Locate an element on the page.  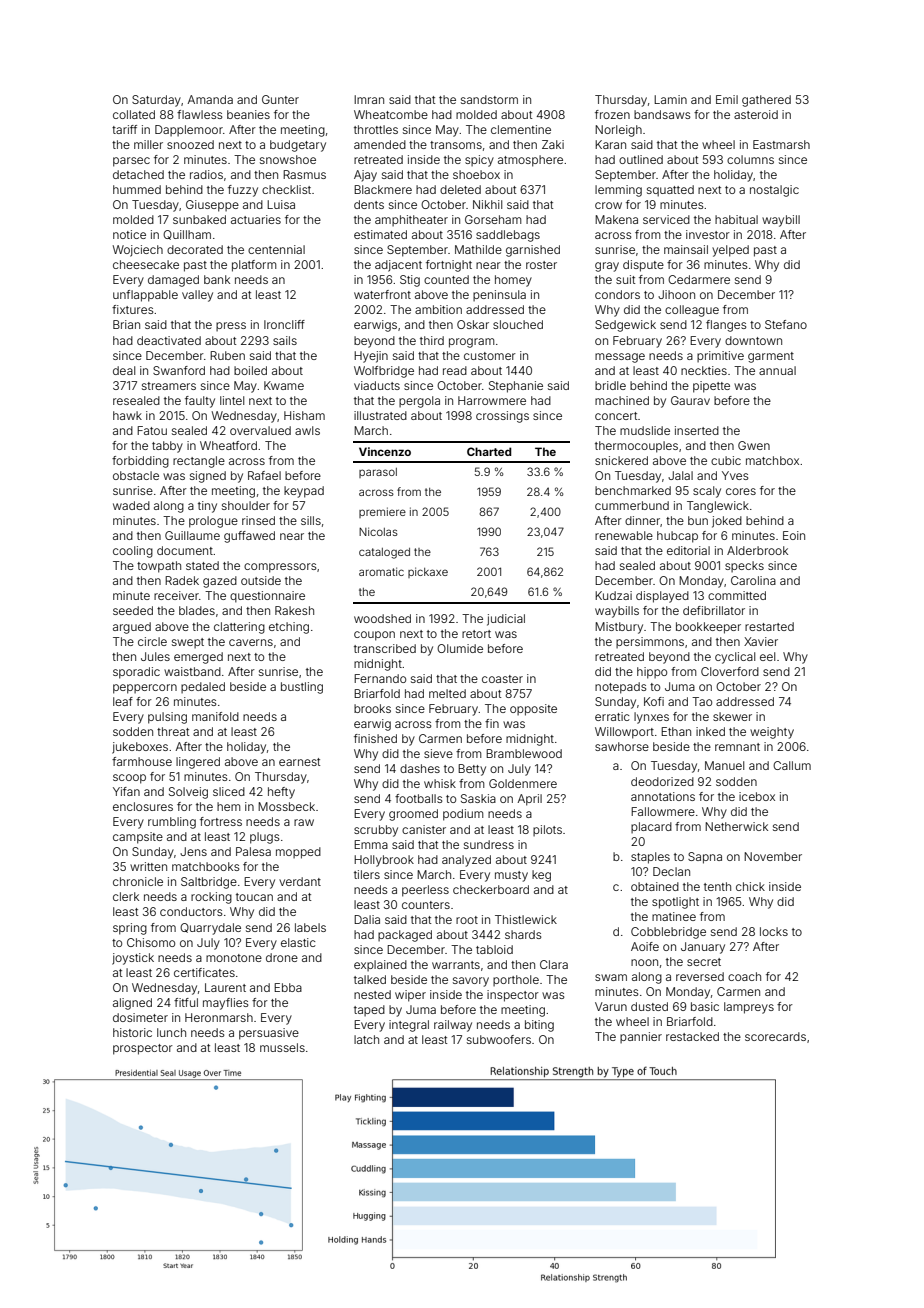
keypad is located at coordinates (304, 492).
